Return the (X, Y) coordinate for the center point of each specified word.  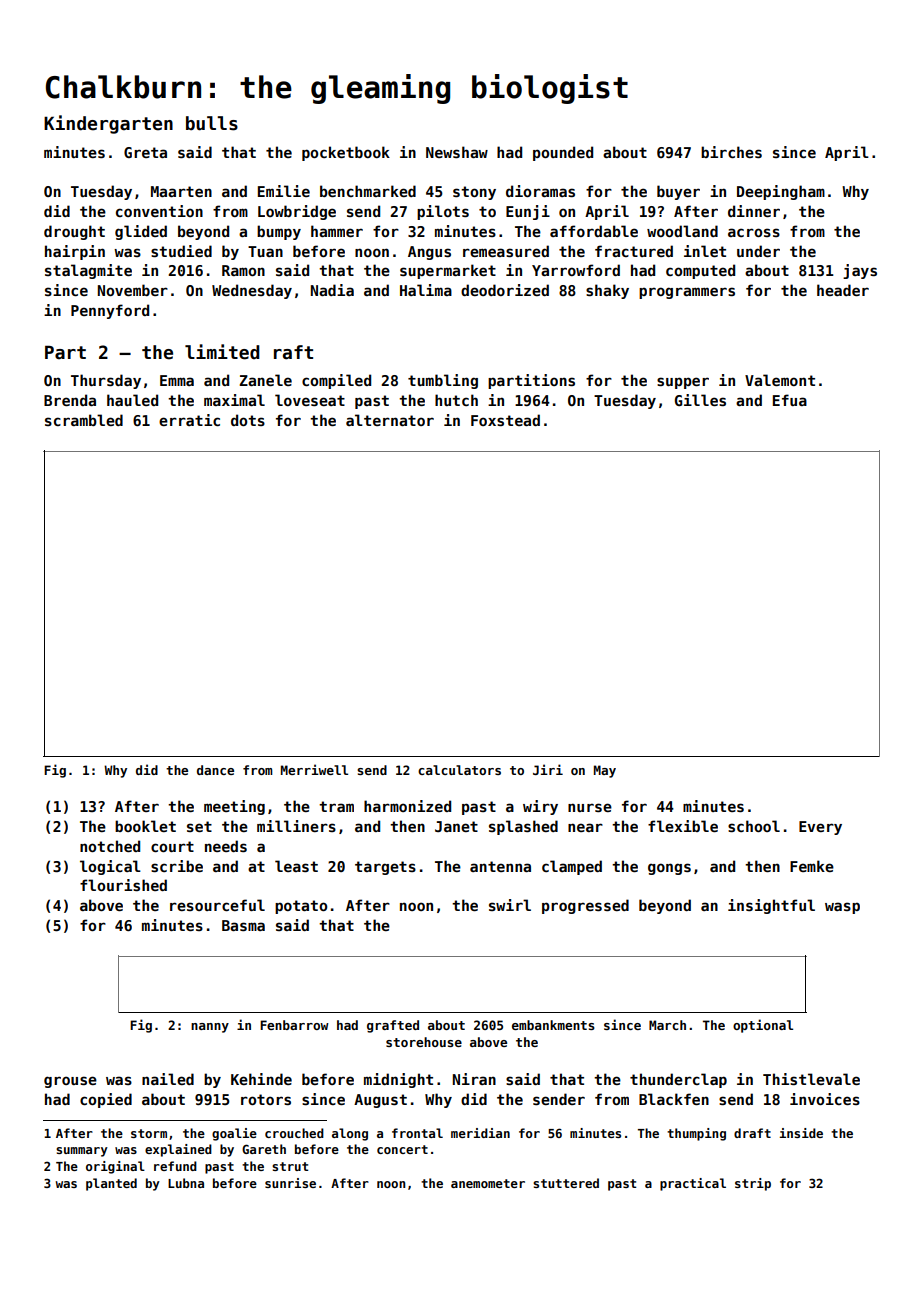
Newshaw (457, 152)
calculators (459, 770)
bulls (212, 123)
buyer (678, 192)
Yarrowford (576, 270)
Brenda (70, 400)
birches (731, 152)
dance (215, 770)
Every (820, 828)
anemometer (488, 1183)
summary (82, 1152)
